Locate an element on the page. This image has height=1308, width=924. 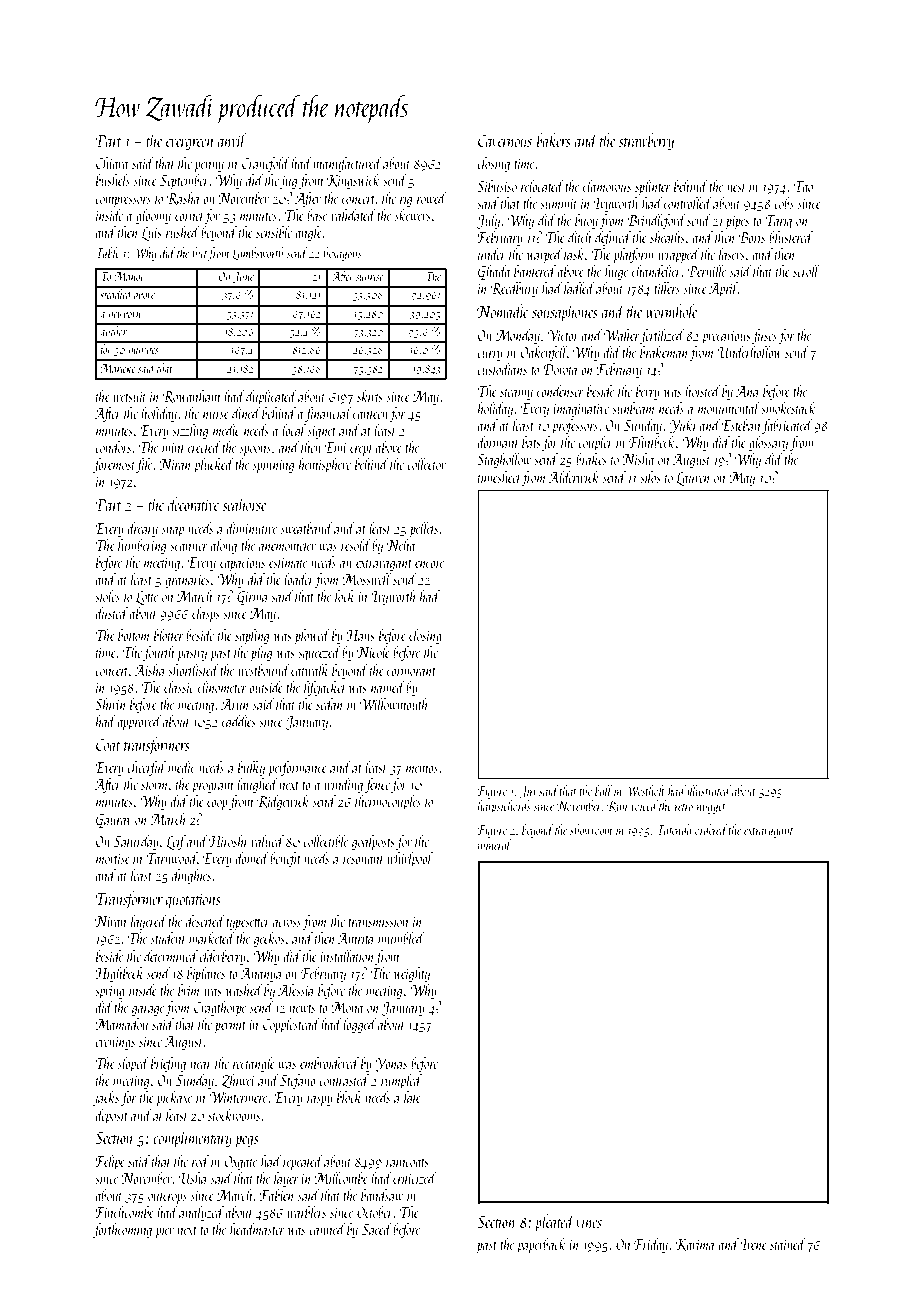
anvil is located at coordinates (232, 140).
